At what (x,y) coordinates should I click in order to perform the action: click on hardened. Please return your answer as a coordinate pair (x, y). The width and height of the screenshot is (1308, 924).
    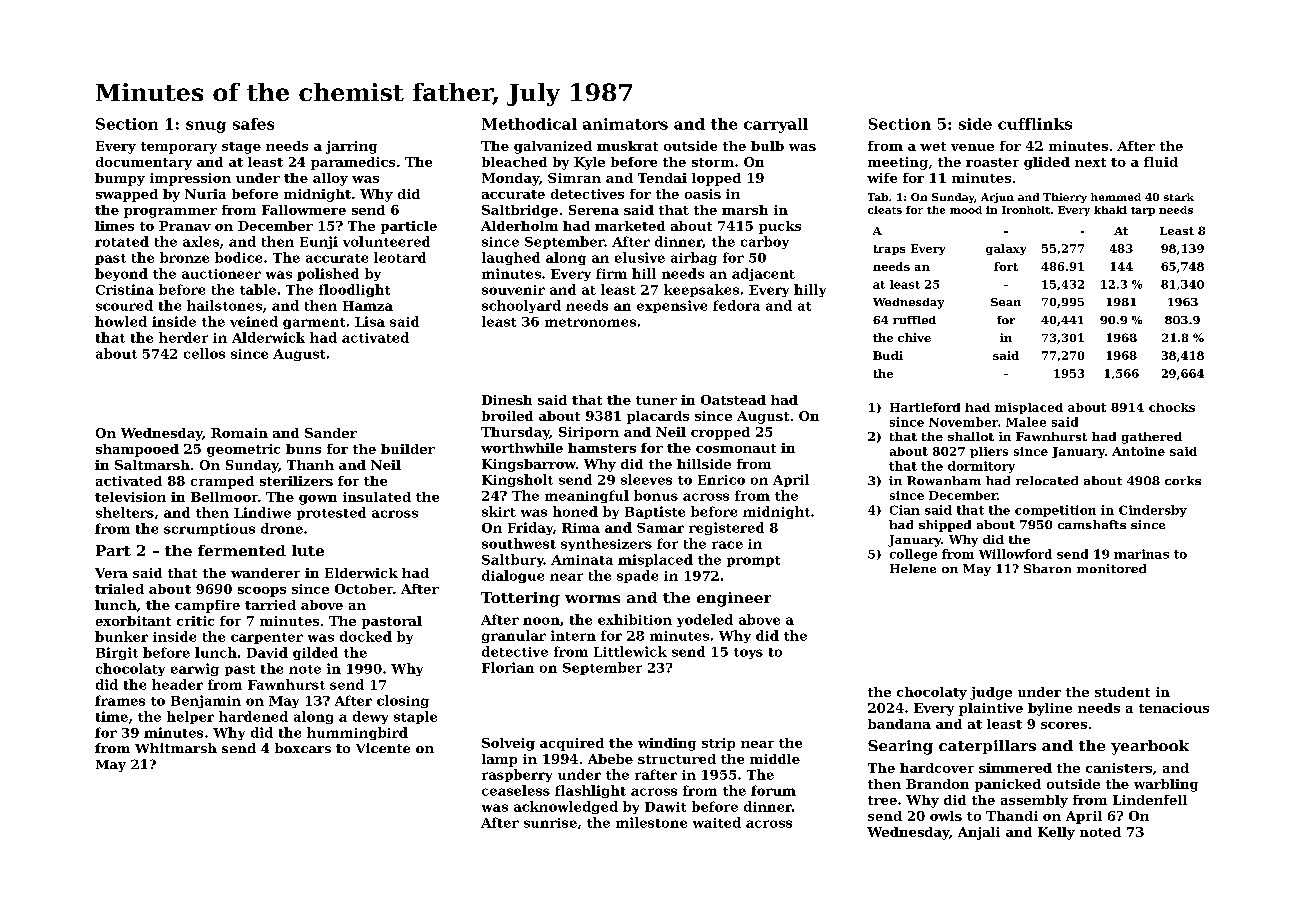
    Looking at the image, I should click on (253, 716).
